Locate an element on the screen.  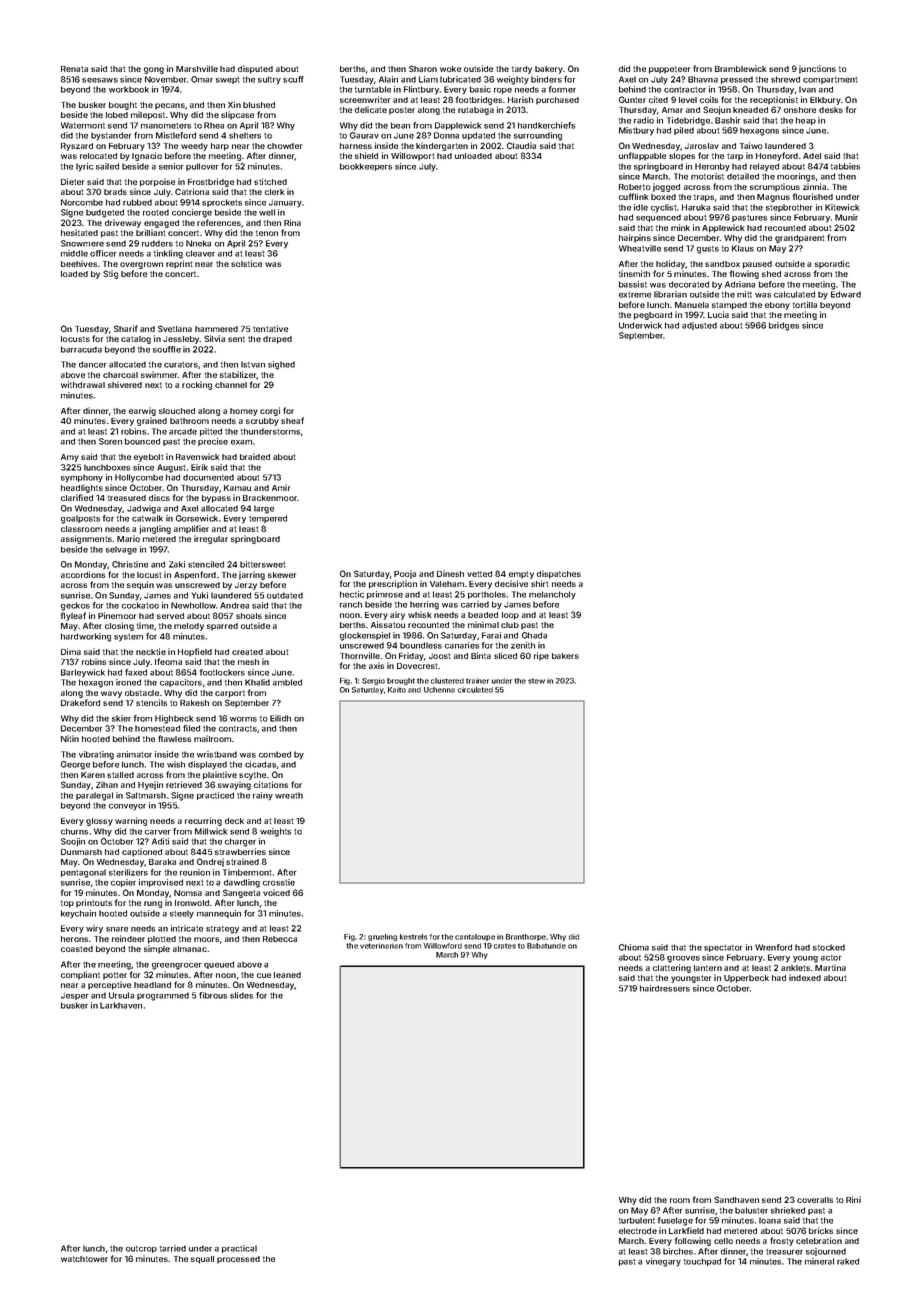
scuff is located at coordinates (293, 79).
